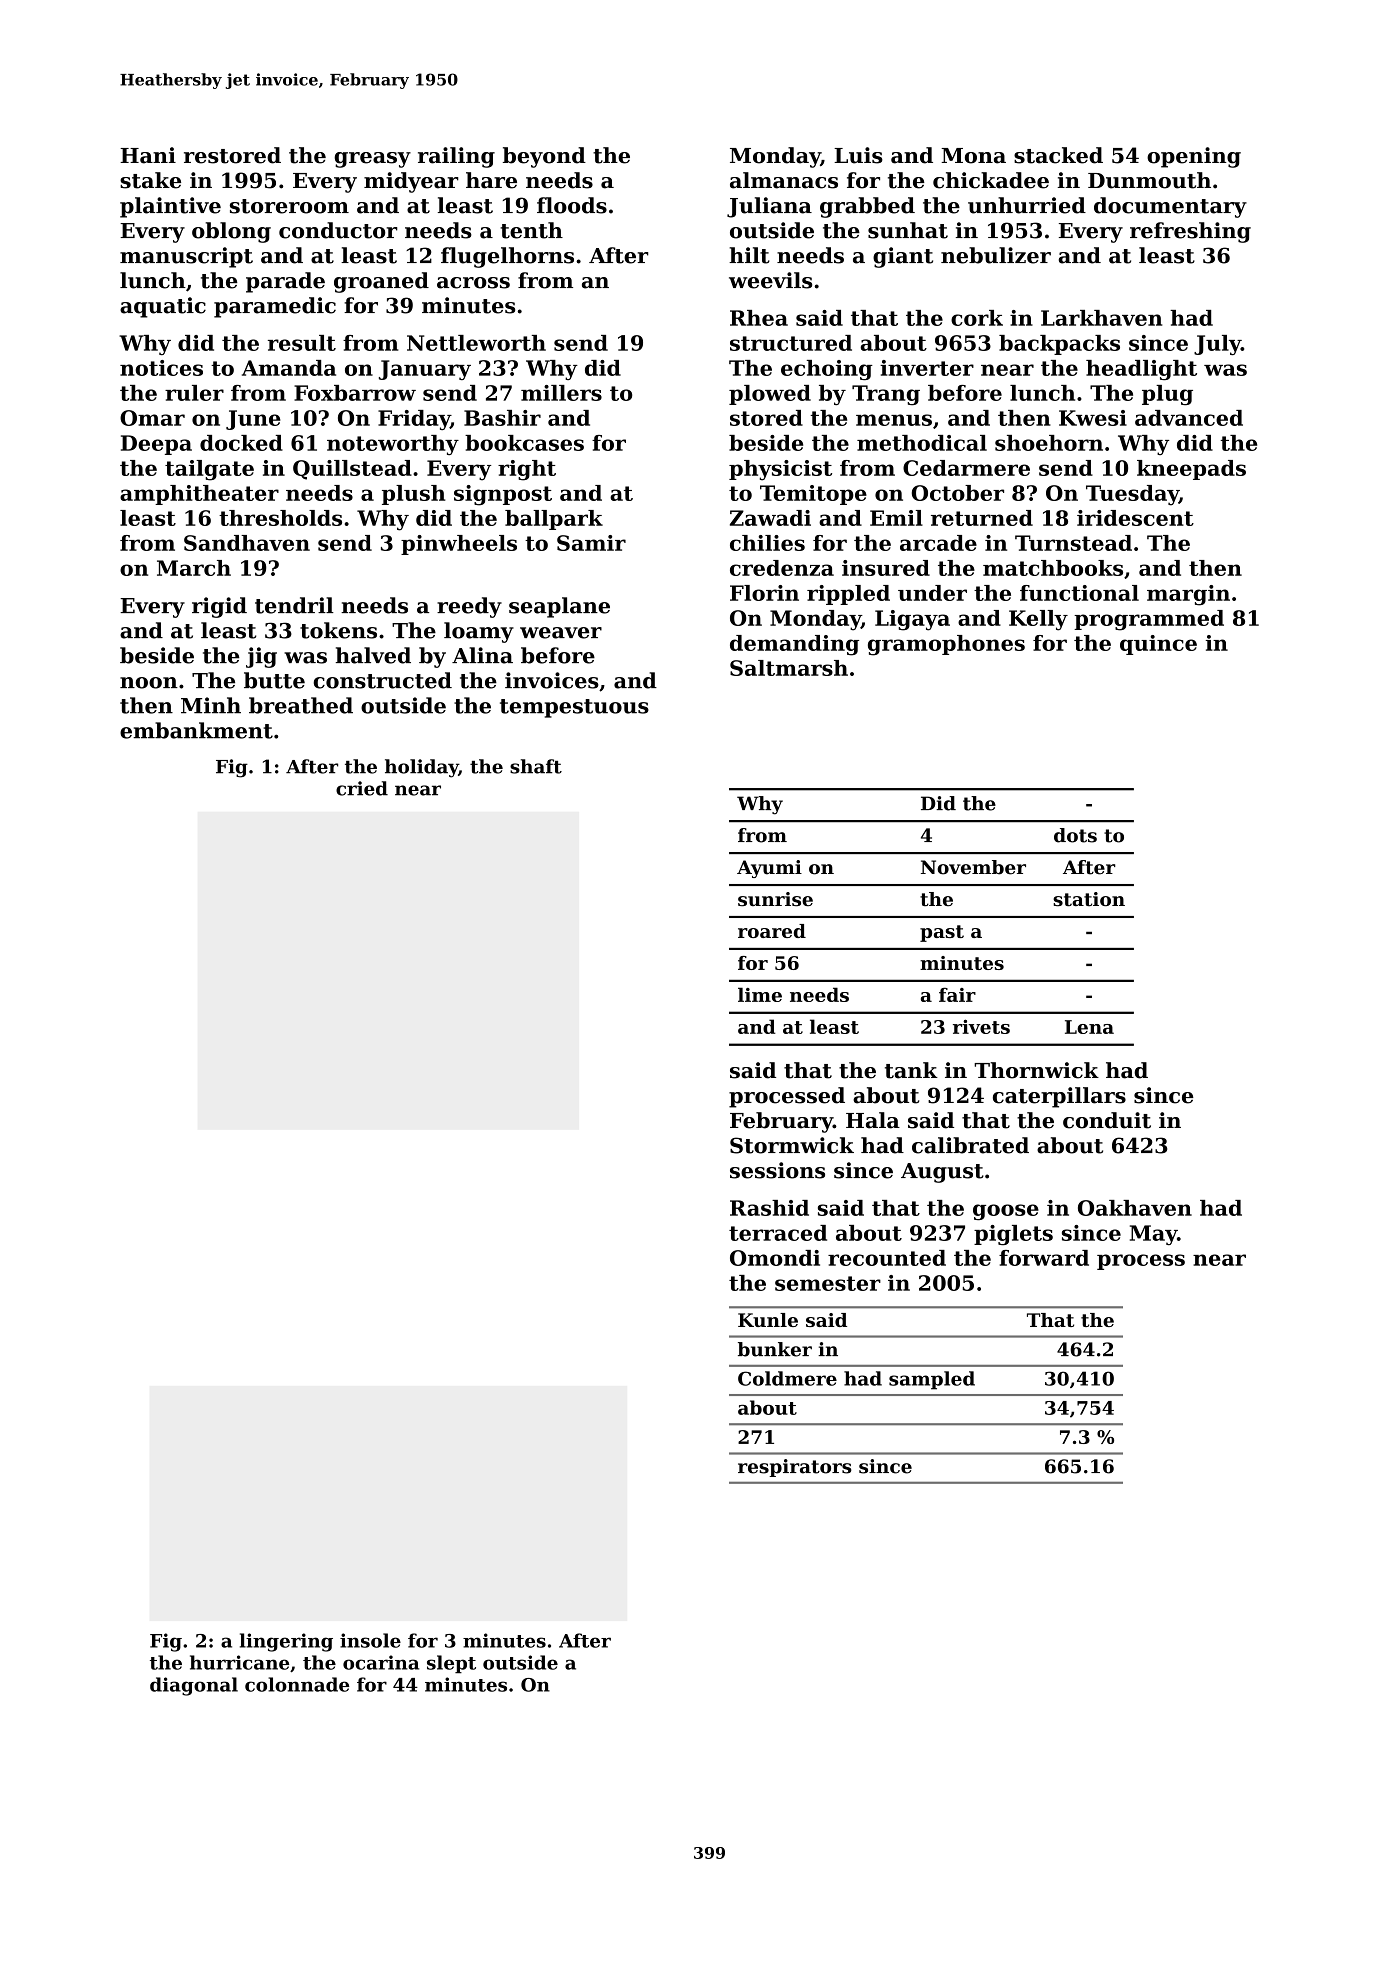 This screenshot has width=1386, height=1969. I want to click on plaintive, so click(170, 207).
